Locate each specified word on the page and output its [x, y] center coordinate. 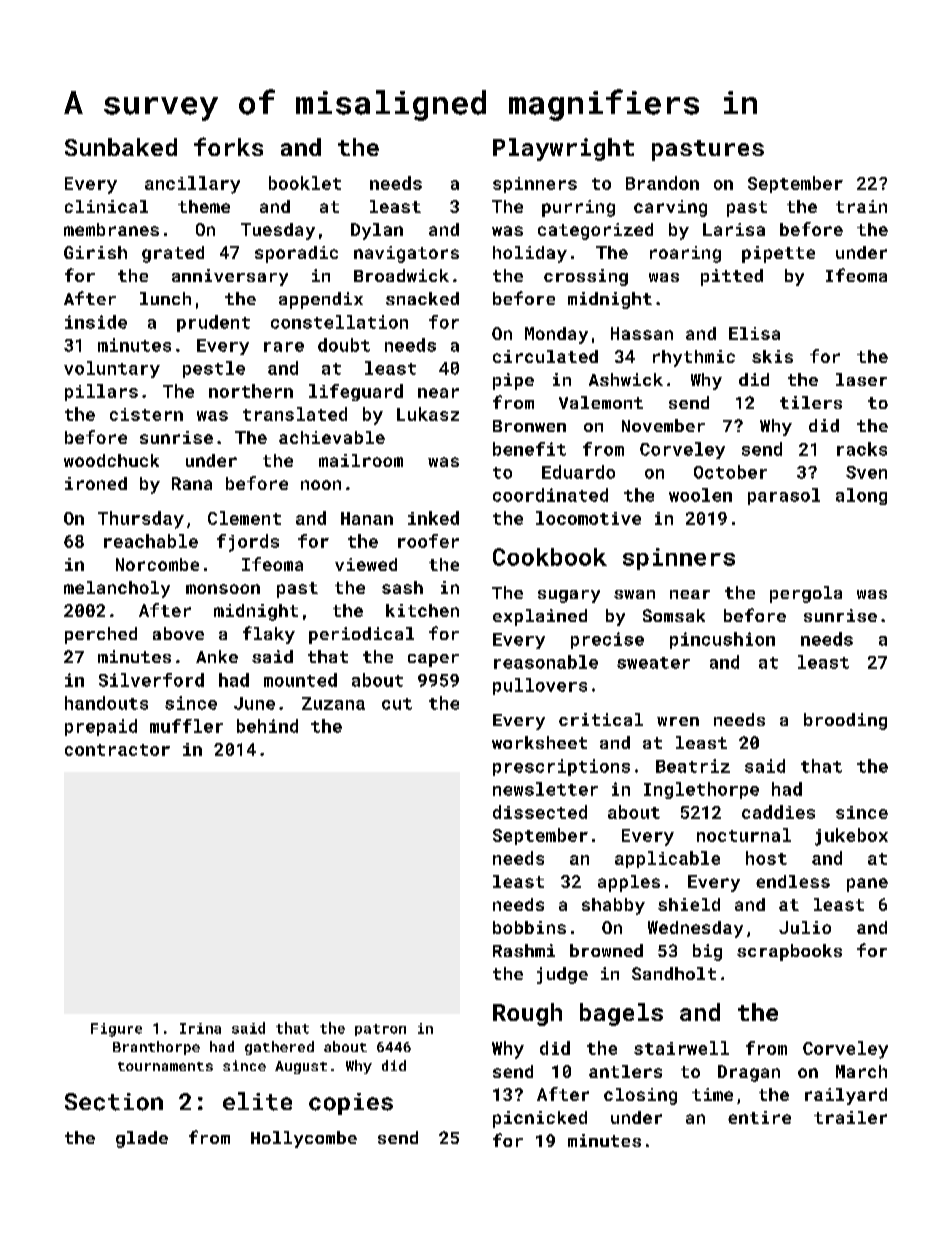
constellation [339, 322]
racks [862, 449]
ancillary [192, 185]
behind [267, 726]
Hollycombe [304, 1139]
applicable [667, 859]
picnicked [540, 1119]
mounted [300, 680]
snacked [422, 298]
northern [251, 391]
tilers [811, 402]
